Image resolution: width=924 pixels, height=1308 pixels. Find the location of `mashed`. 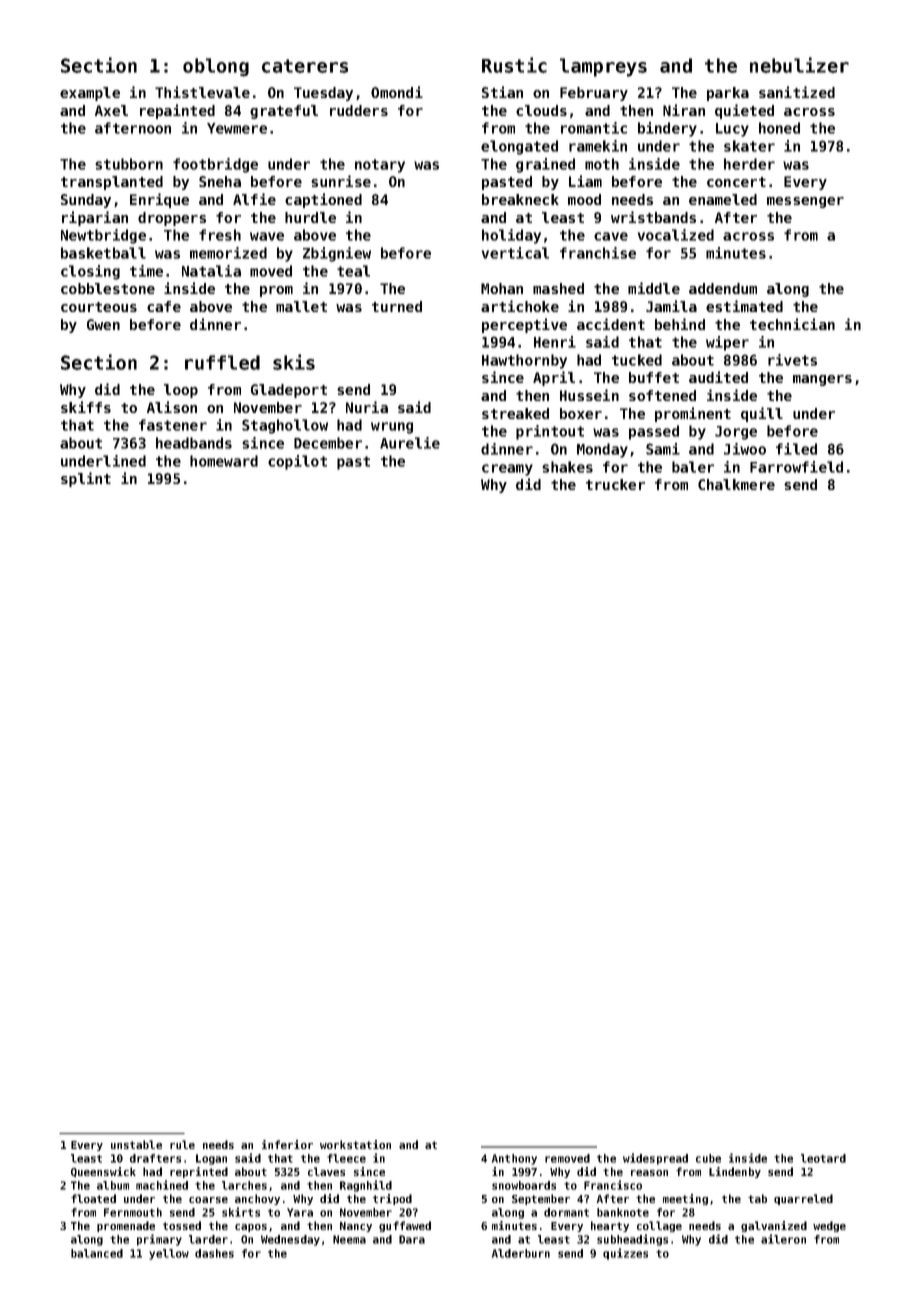

mashed is located at coordinates (558, 288).
